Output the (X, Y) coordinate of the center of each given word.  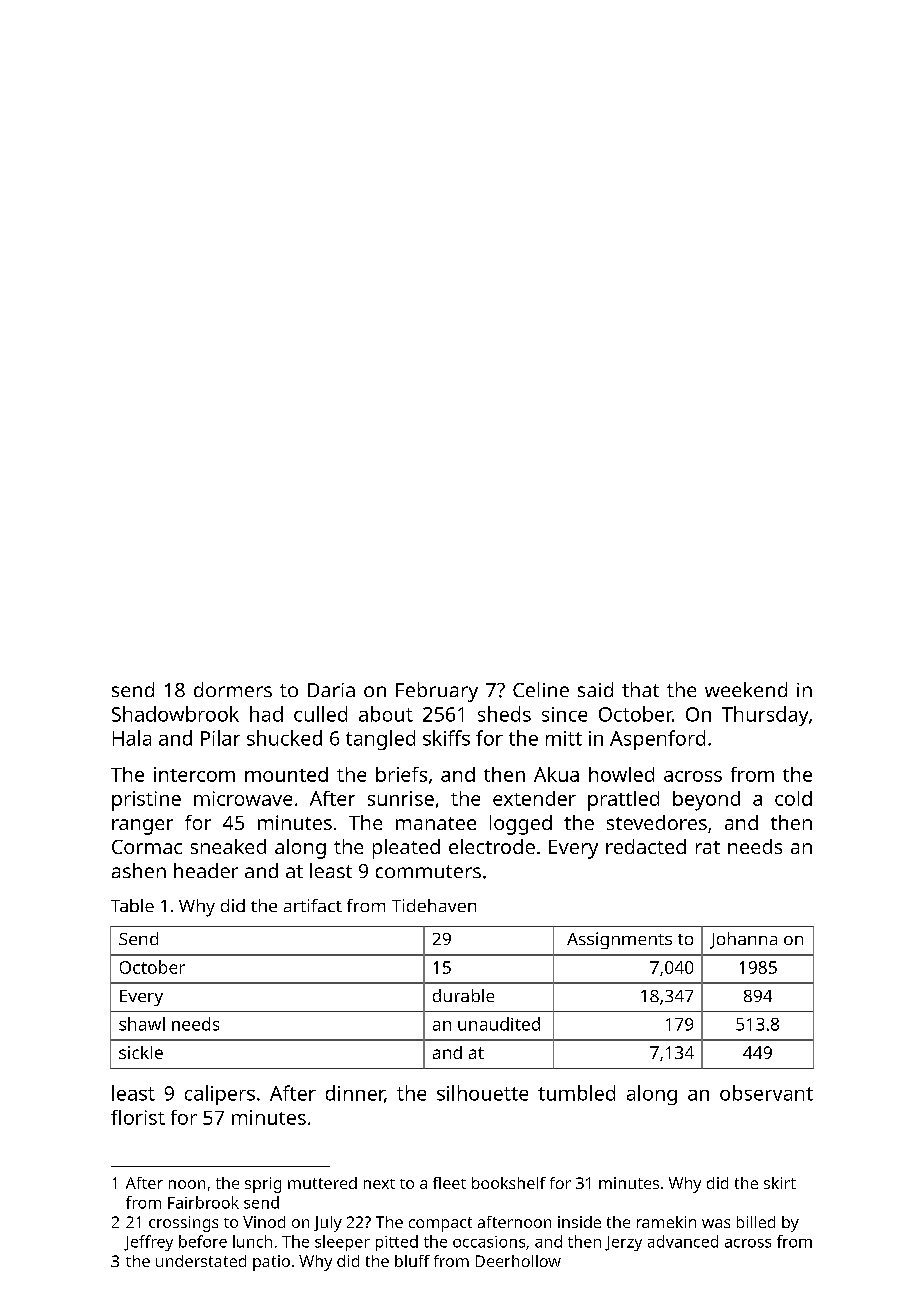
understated (201, 1261)
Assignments (619, 940)
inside (579, 1222)
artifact (313, 905)
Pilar (220, 738)
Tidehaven (434, 905)
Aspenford (657, 740)
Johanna (743, 940)
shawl (142, 1024)
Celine (541, 689)
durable (463, 995)
